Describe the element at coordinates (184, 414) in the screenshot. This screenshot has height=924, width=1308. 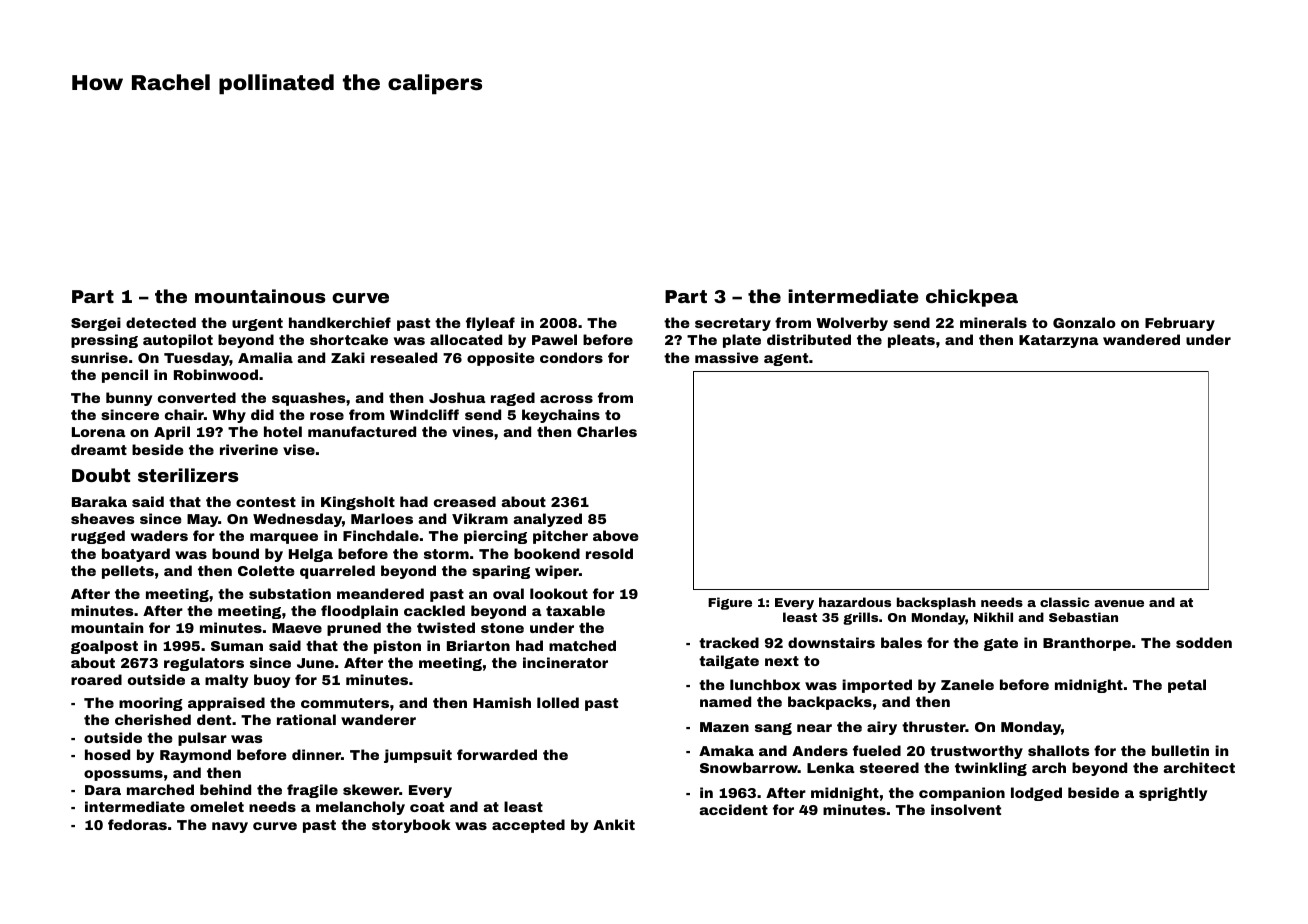
I see `chair` at that location.
